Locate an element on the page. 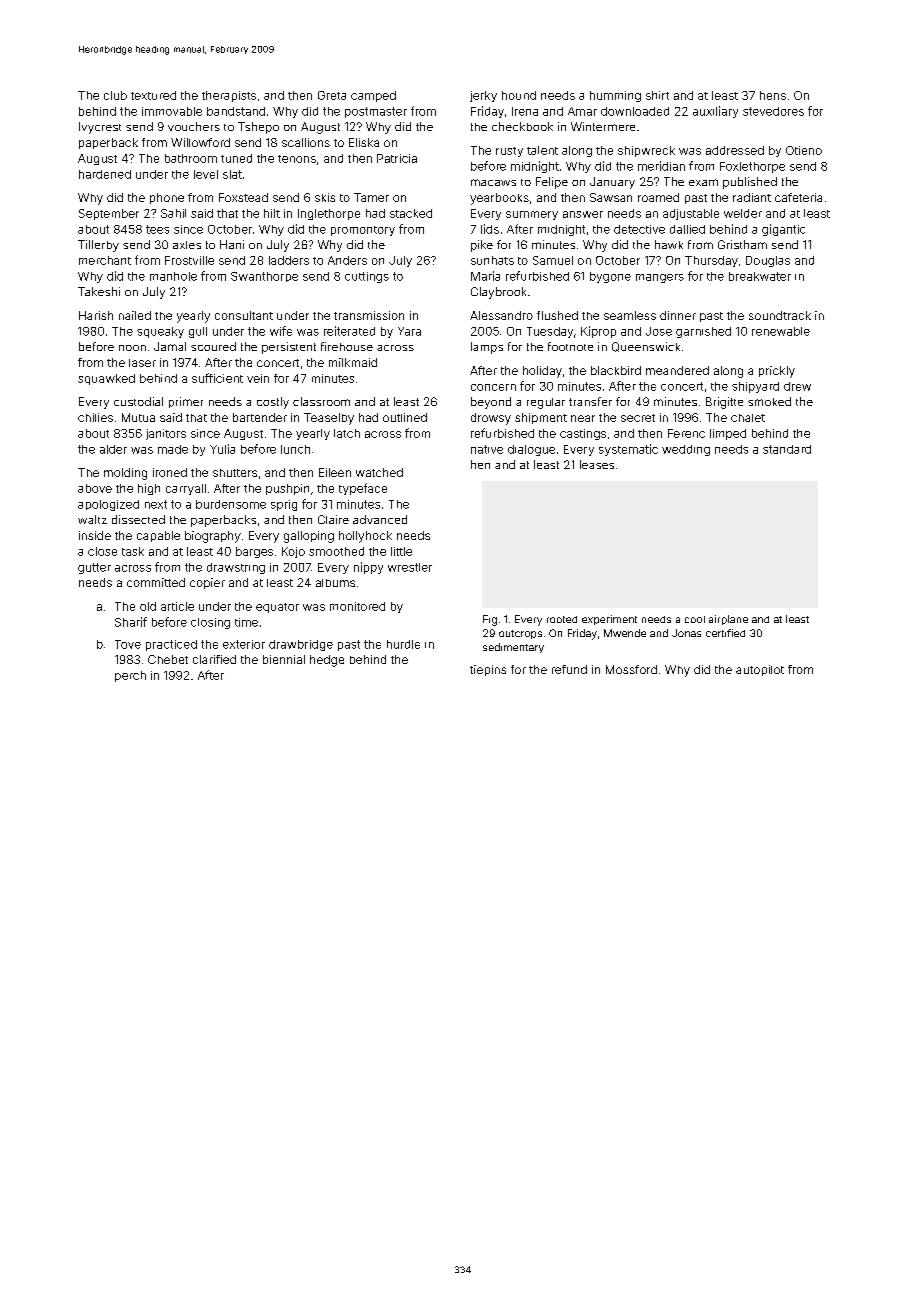 Image resolution: width=908 pixels, height=1316 pixels. hens is located at coordinates (773, 95).
